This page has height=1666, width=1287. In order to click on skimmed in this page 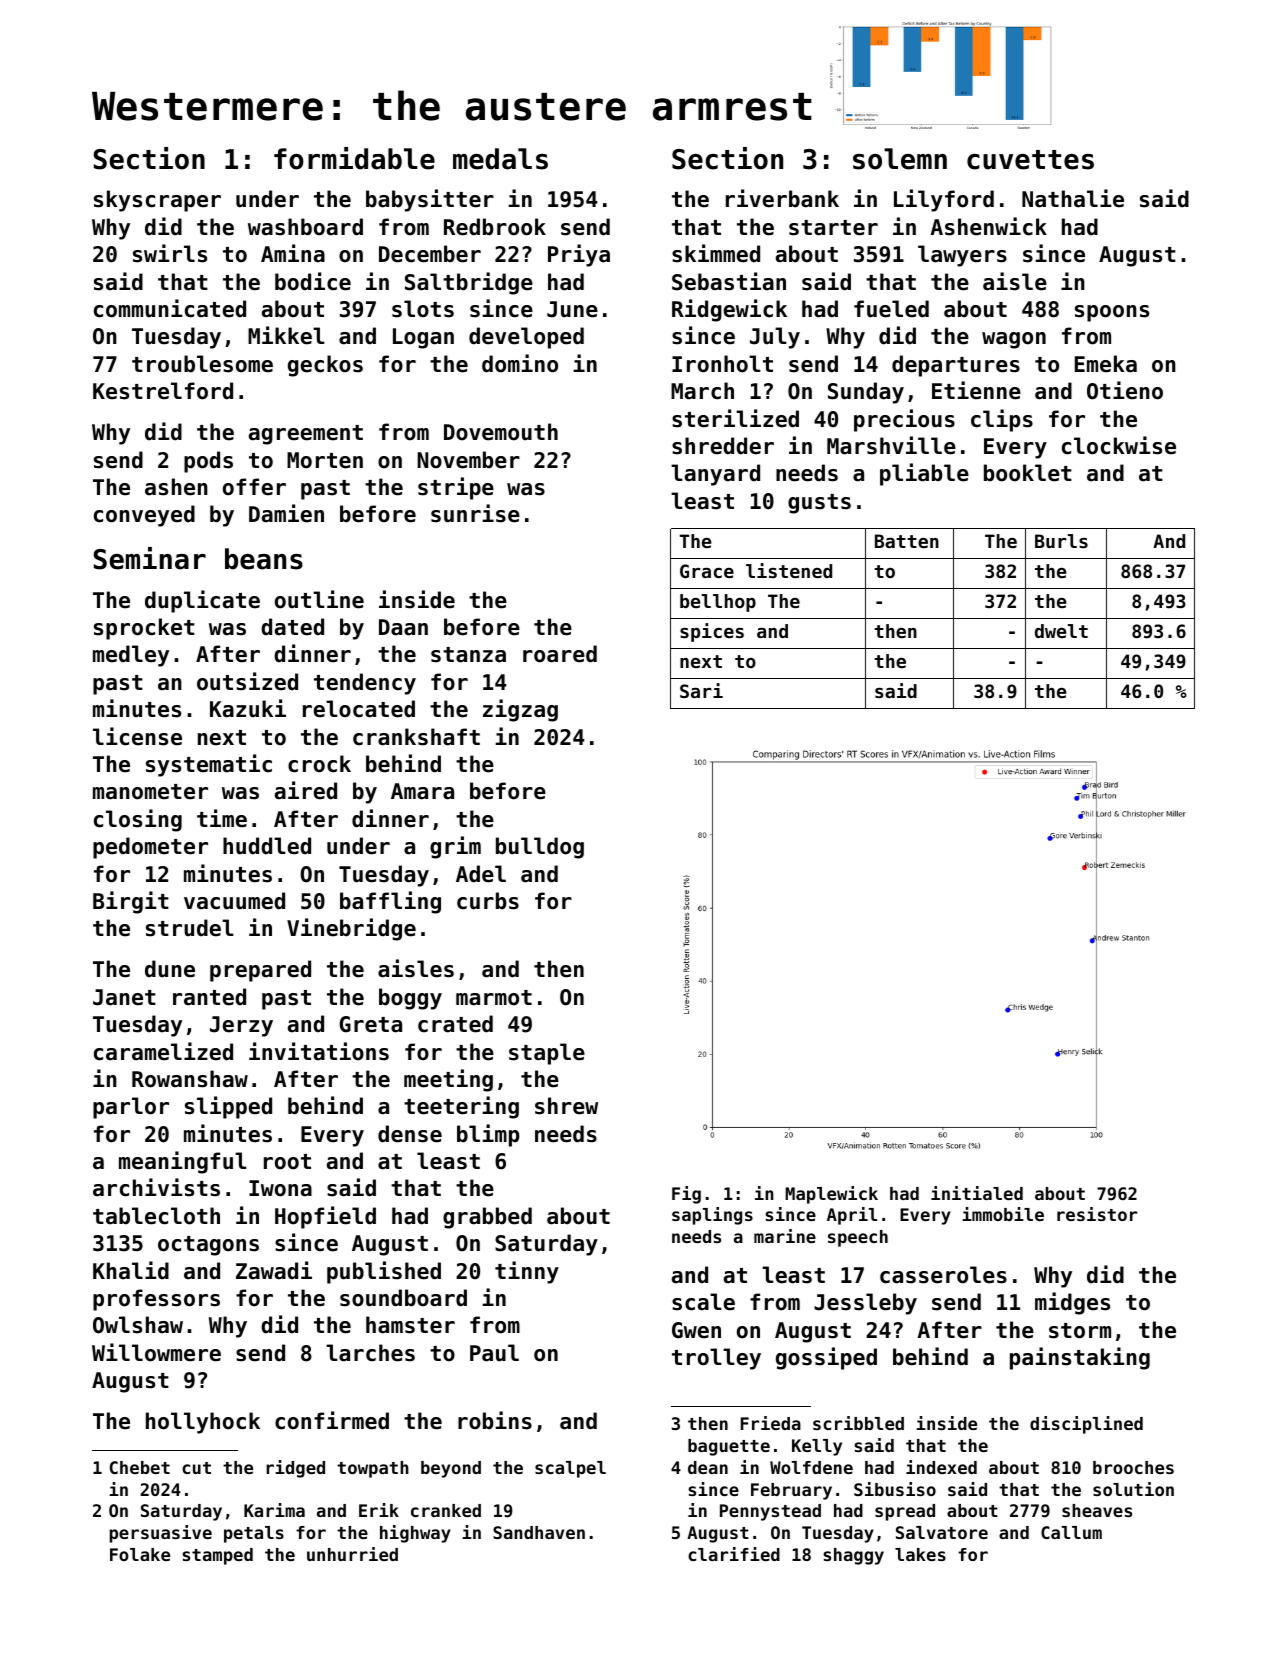, I will do `click(716, 253)`.
